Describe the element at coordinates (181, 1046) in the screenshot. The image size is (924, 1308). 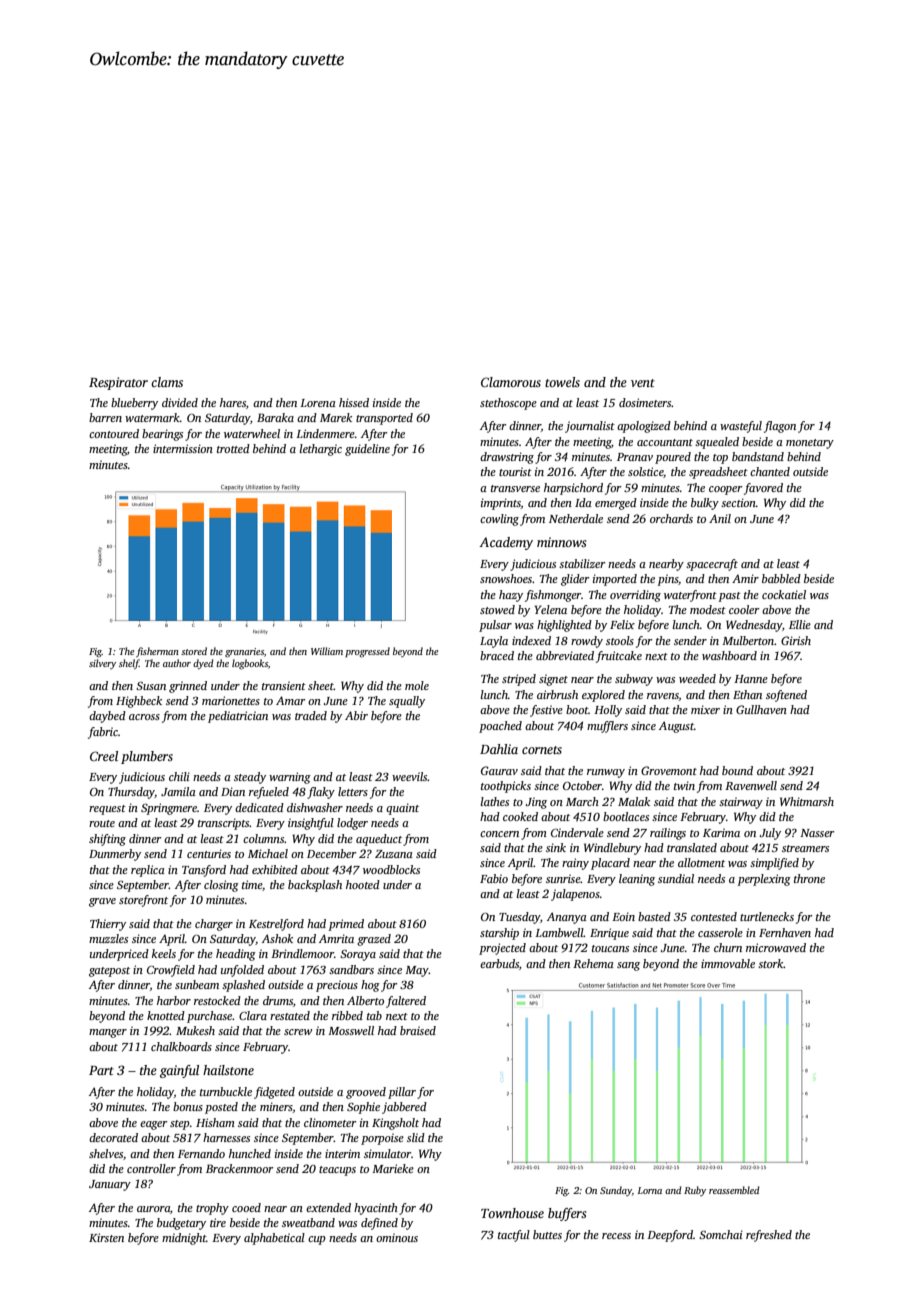
I see `chalkboards` at that location.
